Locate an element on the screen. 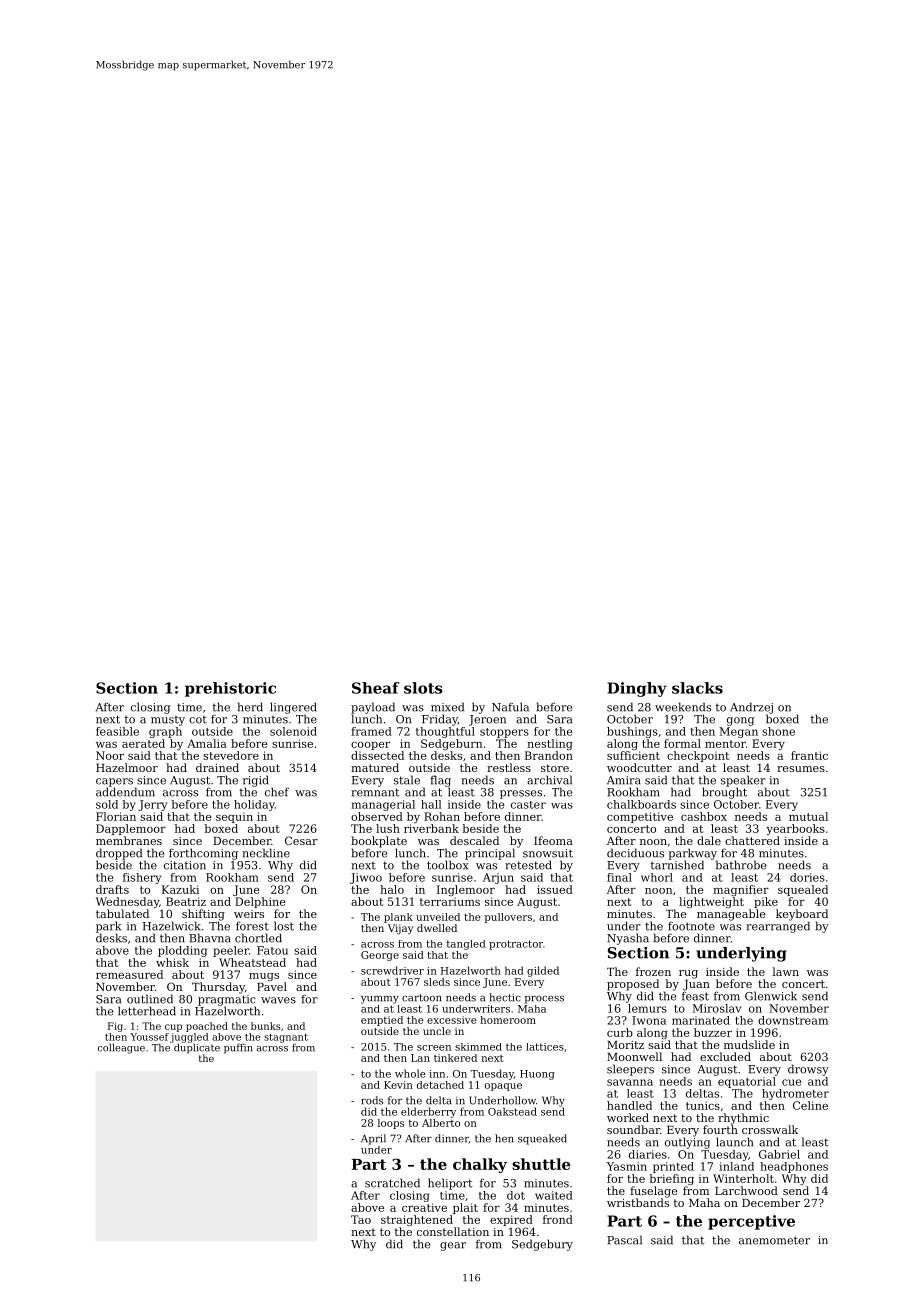 Image resolution: width=924 pixels, height=1308 pixels. speaker is located at coordinates (743, 781).
